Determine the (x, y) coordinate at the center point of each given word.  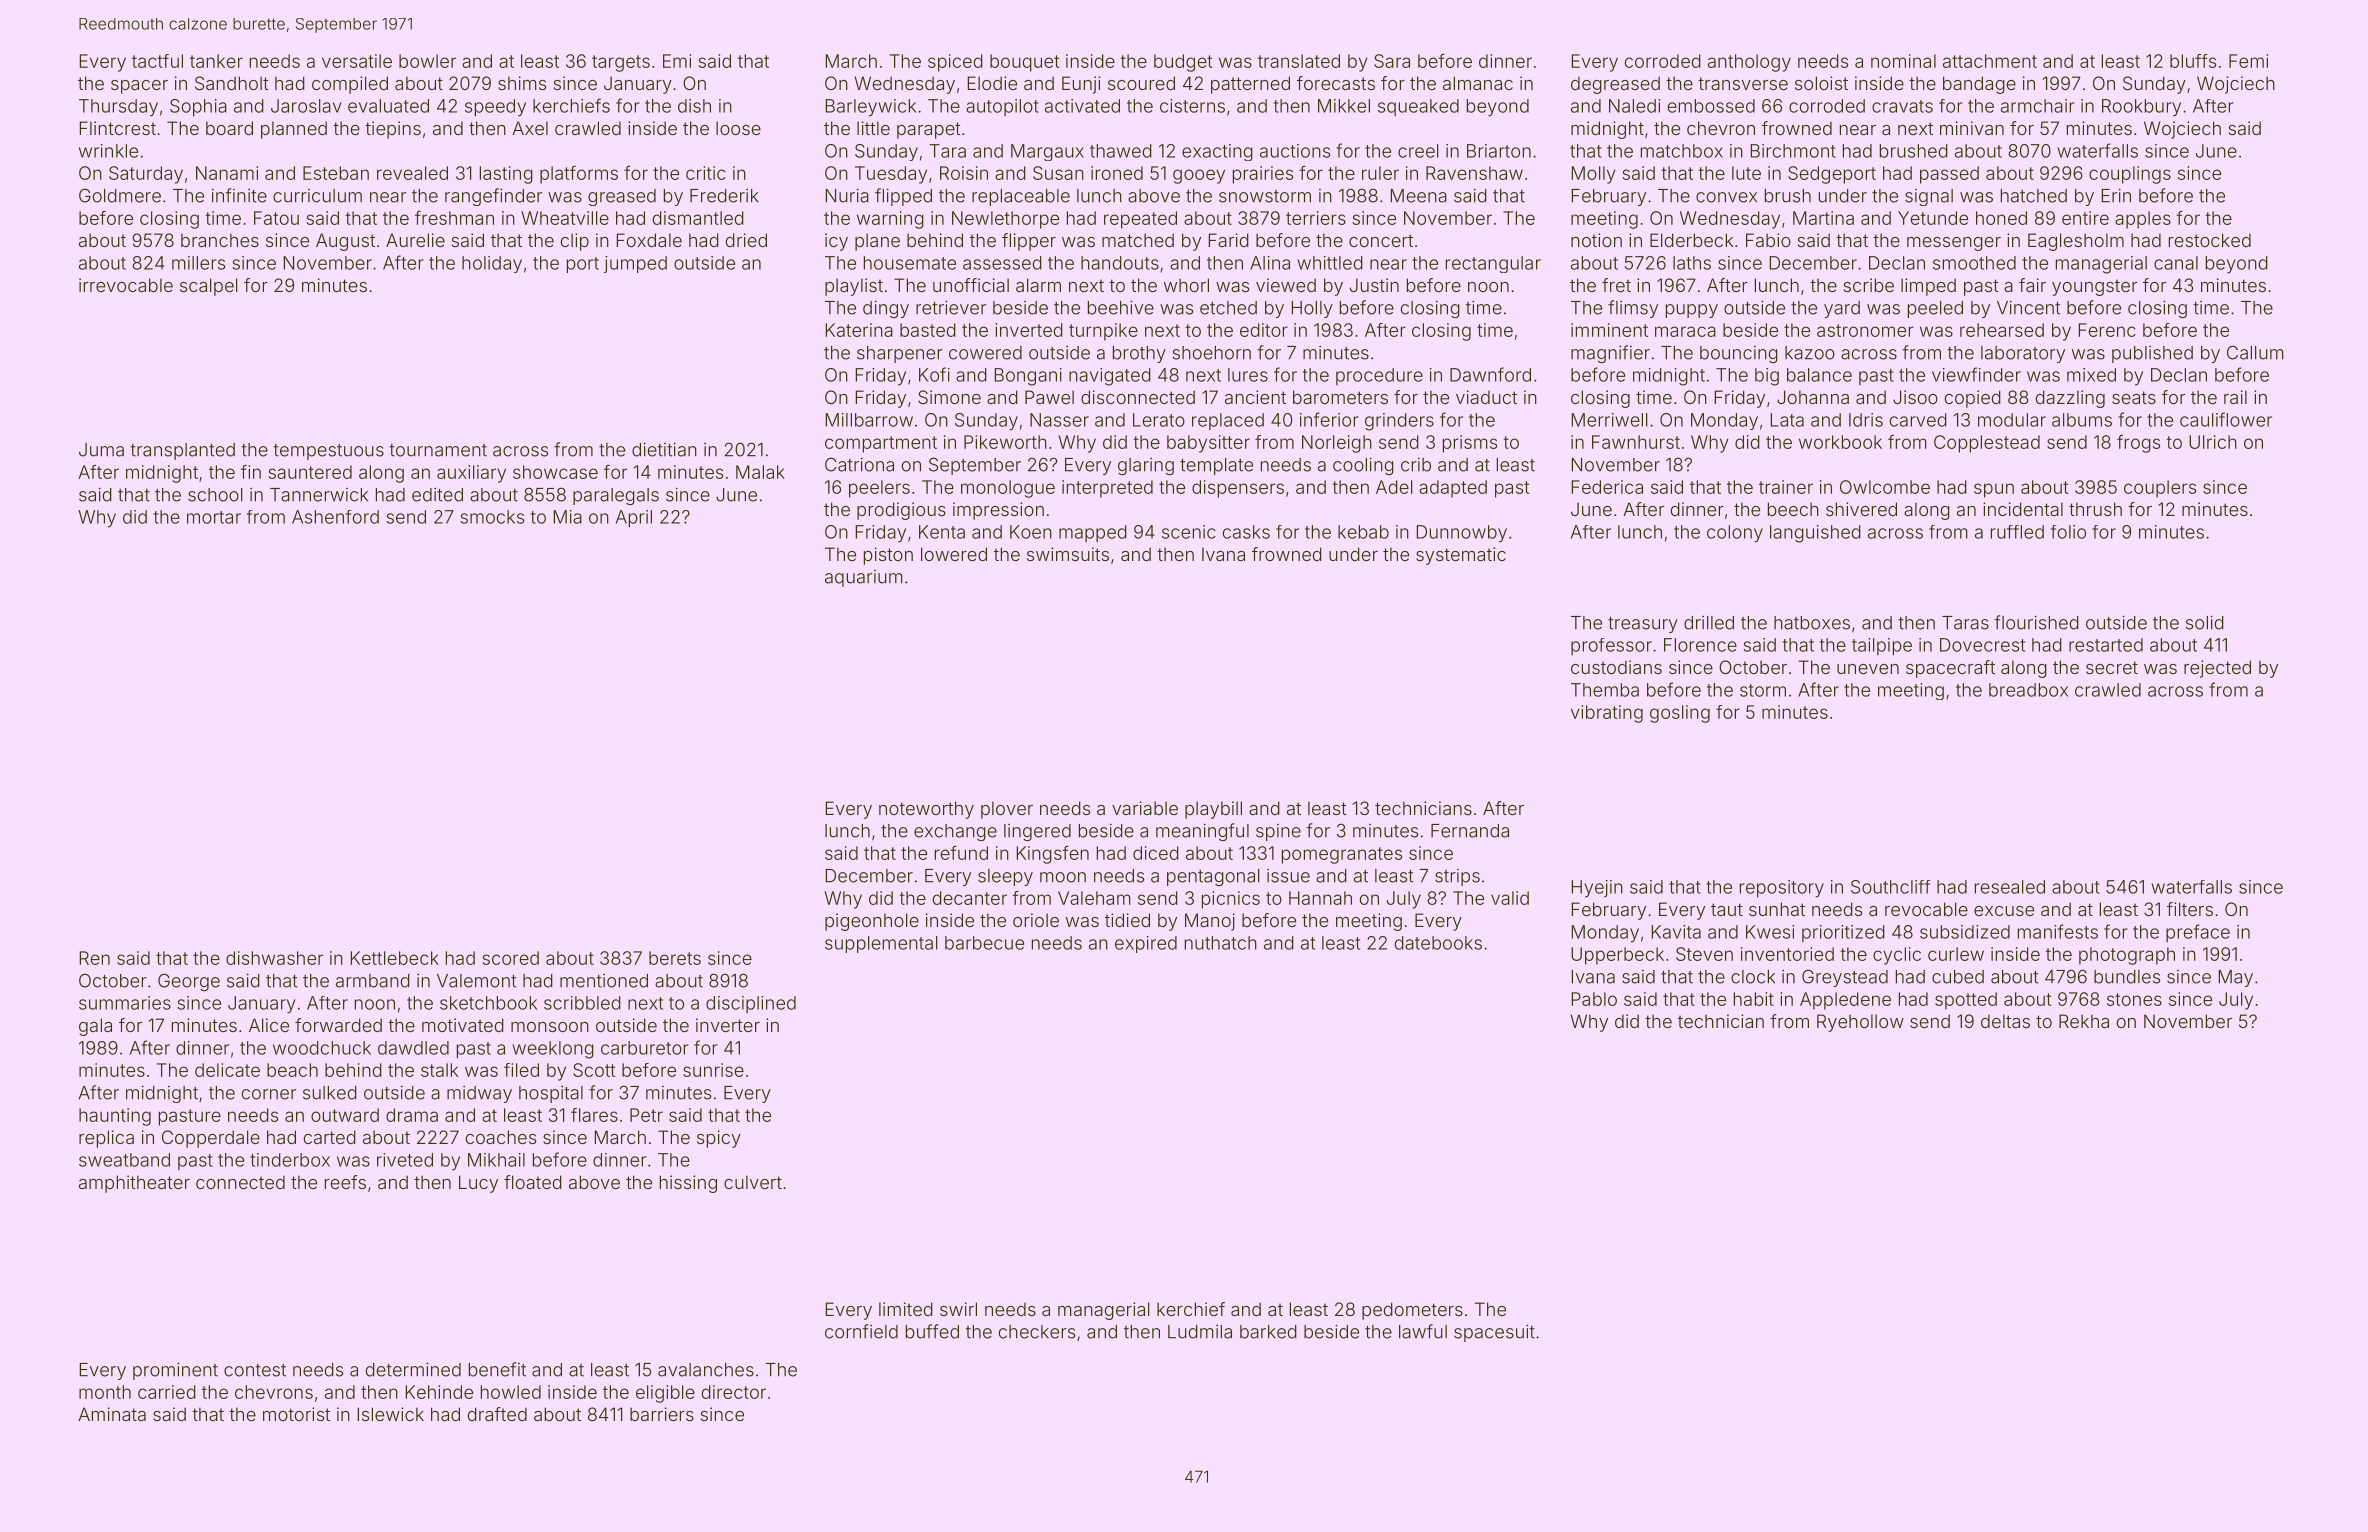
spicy (719, 1139)
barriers (662, 1414)
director (734, 1392)
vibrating (1607, 714)
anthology (1749, 63)
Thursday (118, 108)
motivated (463, 1025)
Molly (1594, 175)
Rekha (2084, 1021)
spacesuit (1494, 1333)
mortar (214, 517)
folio (2068, 532)
